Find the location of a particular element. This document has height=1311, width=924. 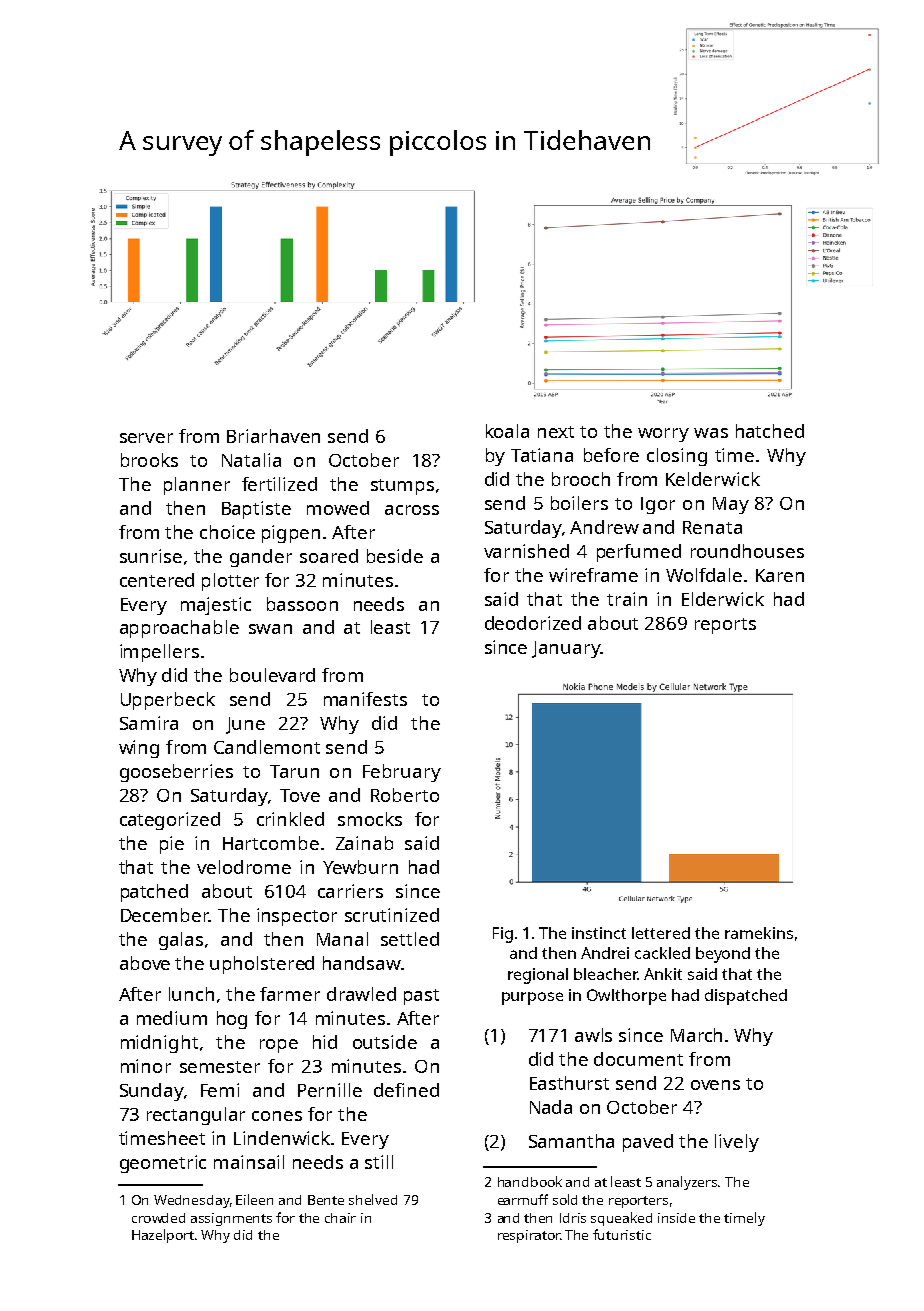

Hazelport is located at coordinates (163, 1236).
